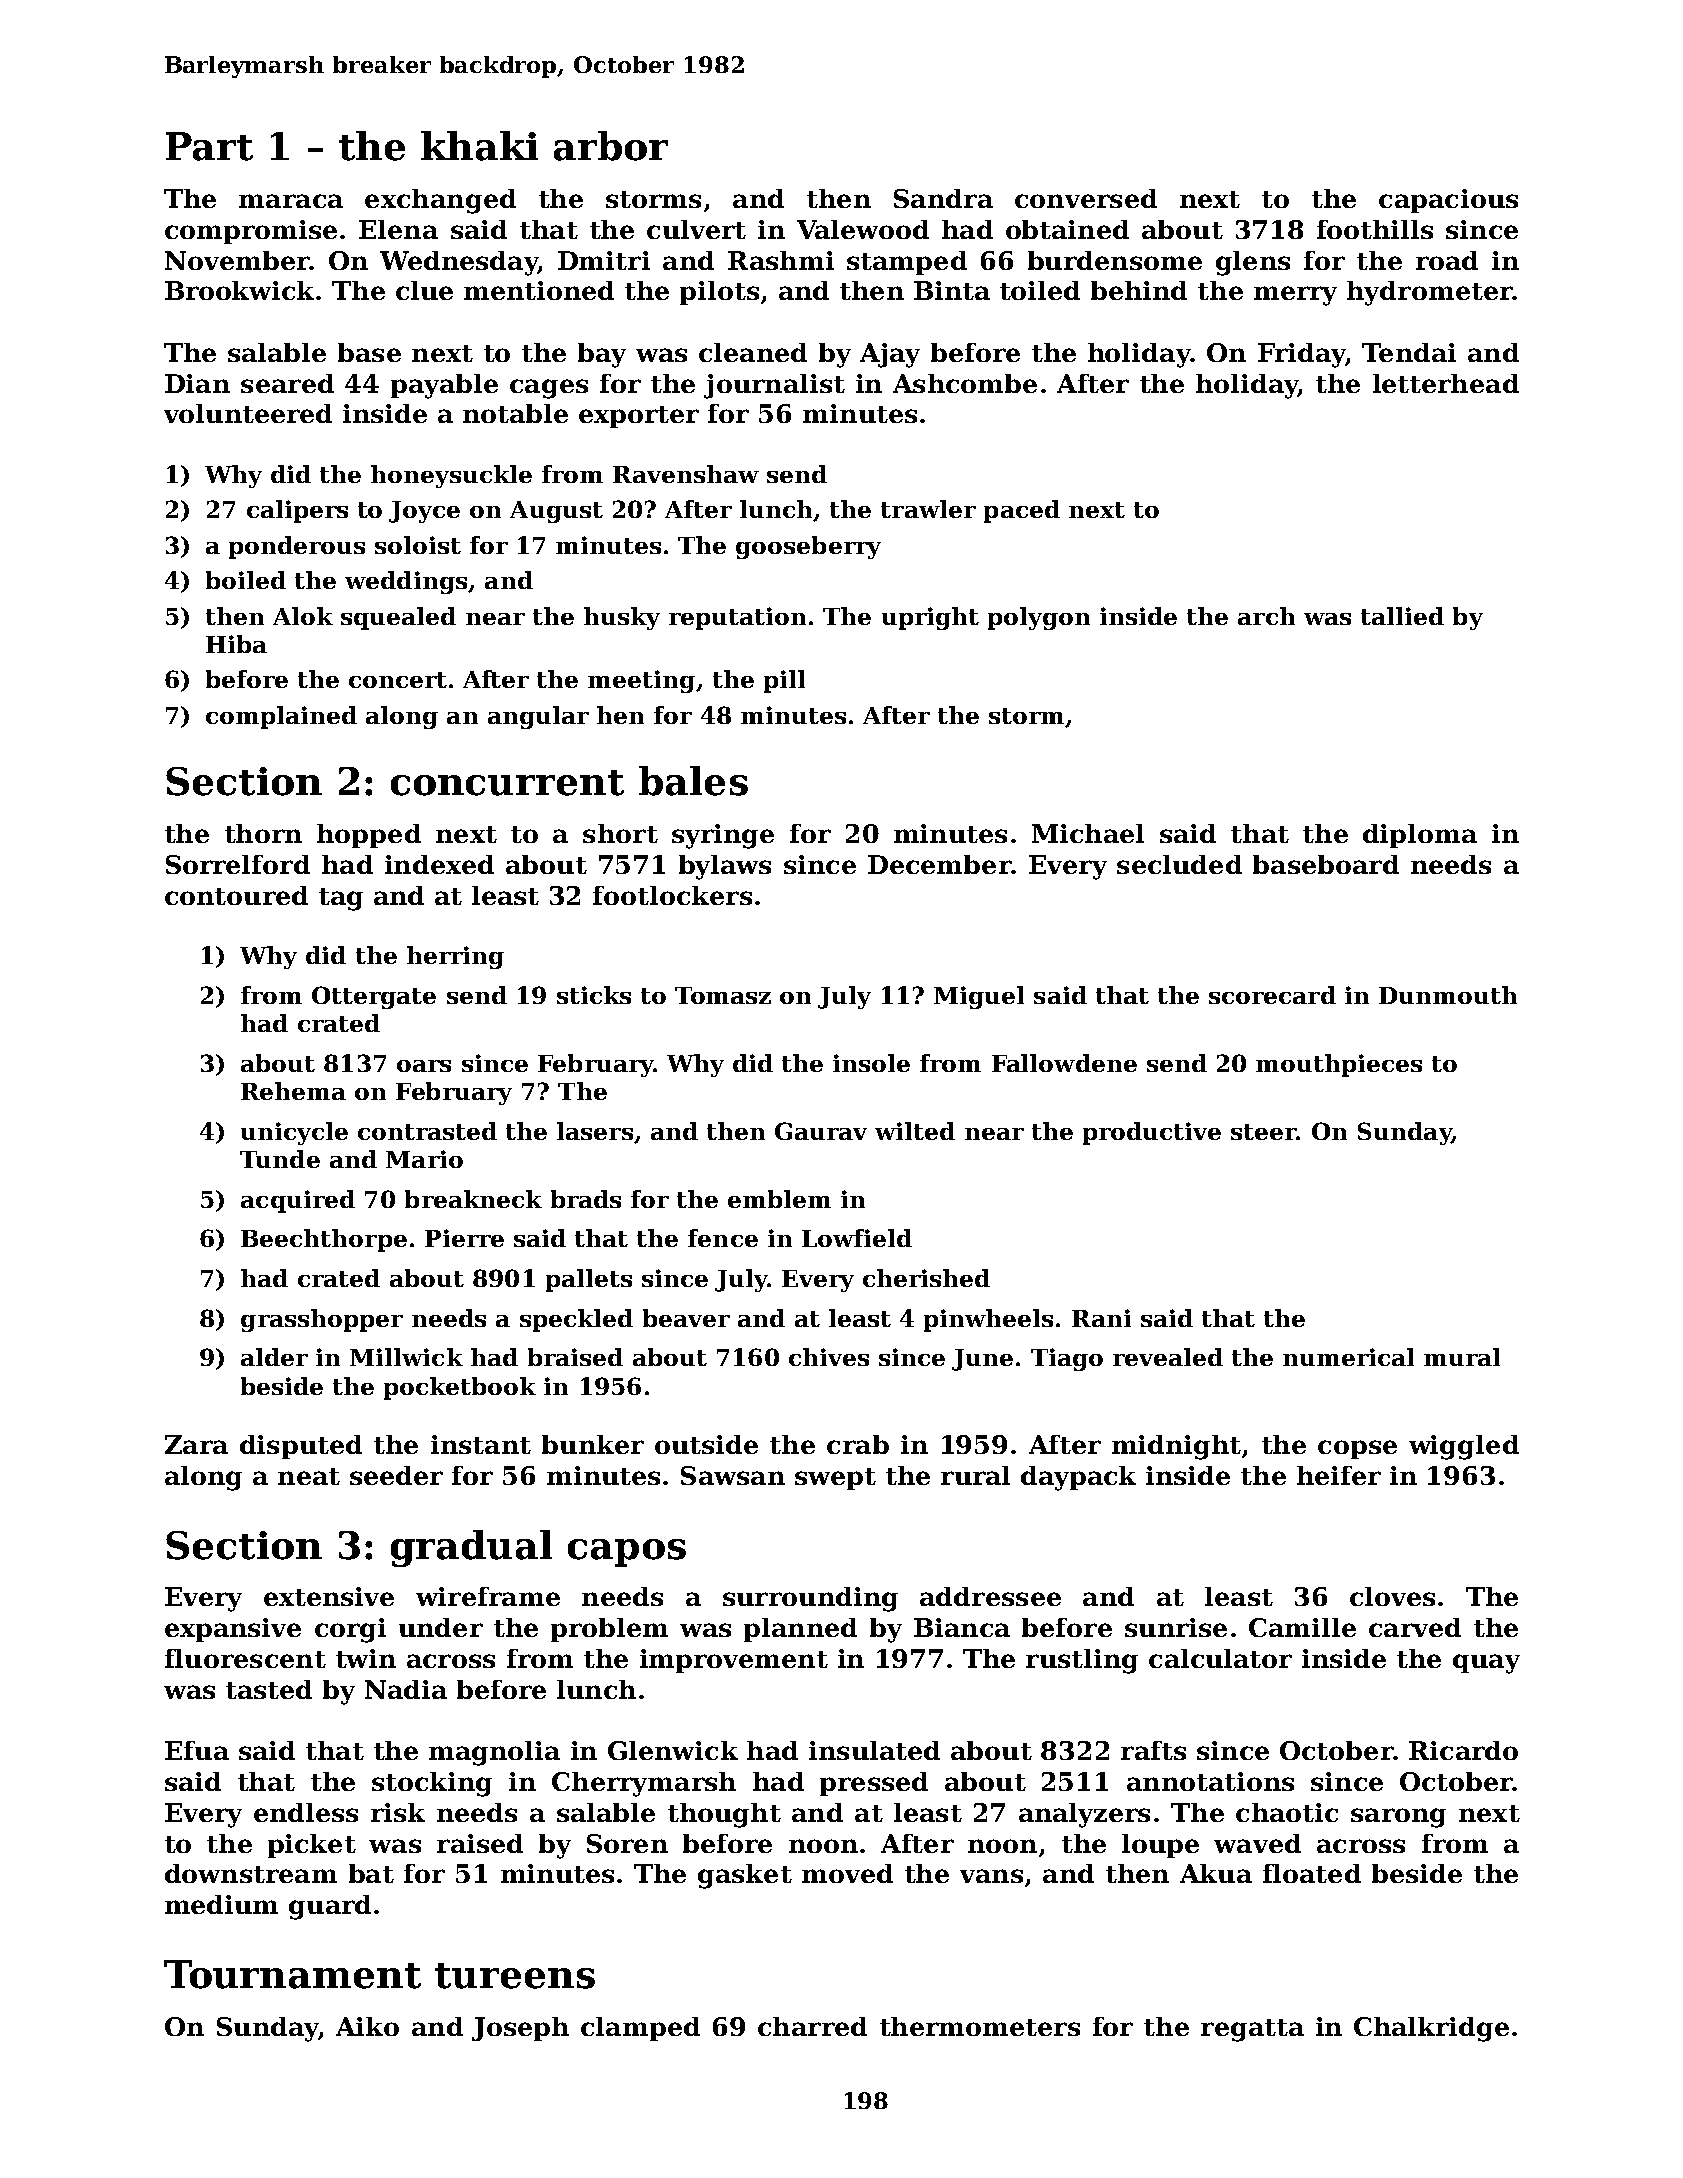 Image resolution: width=1683 pixels, height=2178 pixels. What do you see at coordinates (233, 1630) in the document?
I see `expansive` at bounding box center [233, 1630].
